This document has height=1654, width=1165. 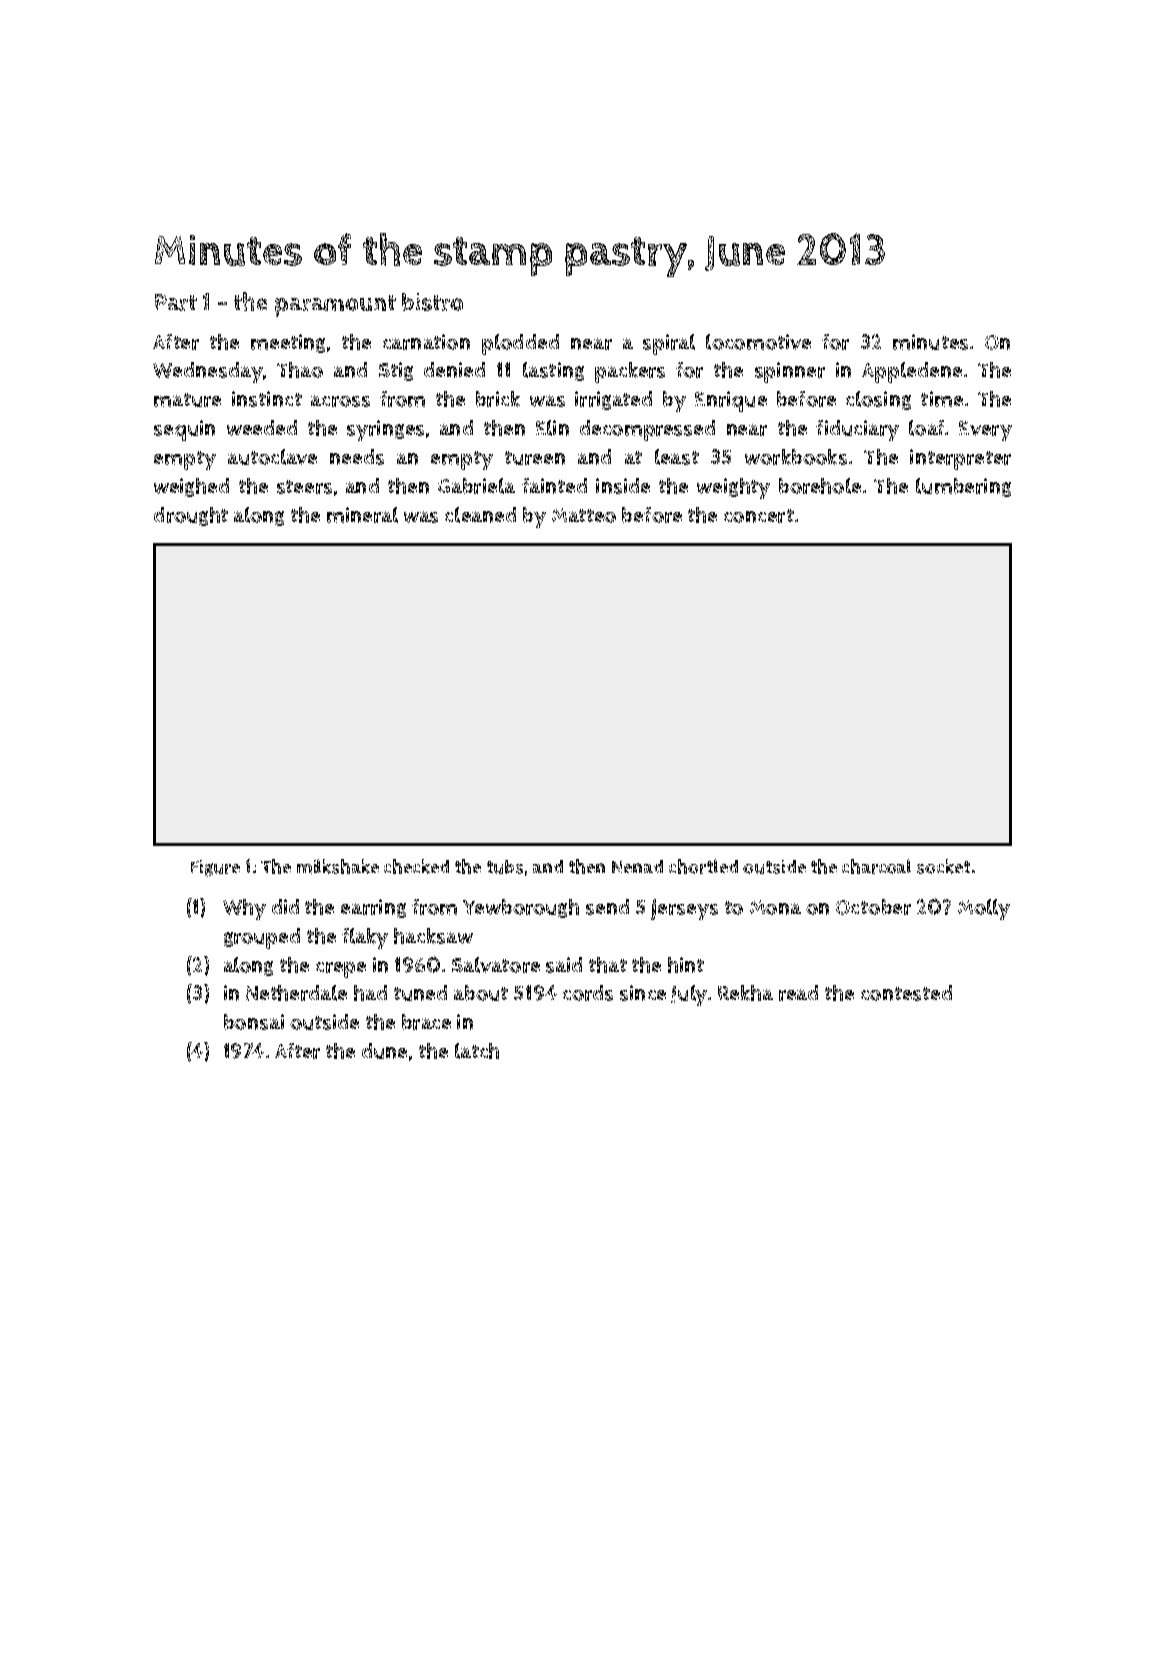 What do you see at coordinates (176, 302) in the document?
I see `Part` at bounding box center [176, 302].
